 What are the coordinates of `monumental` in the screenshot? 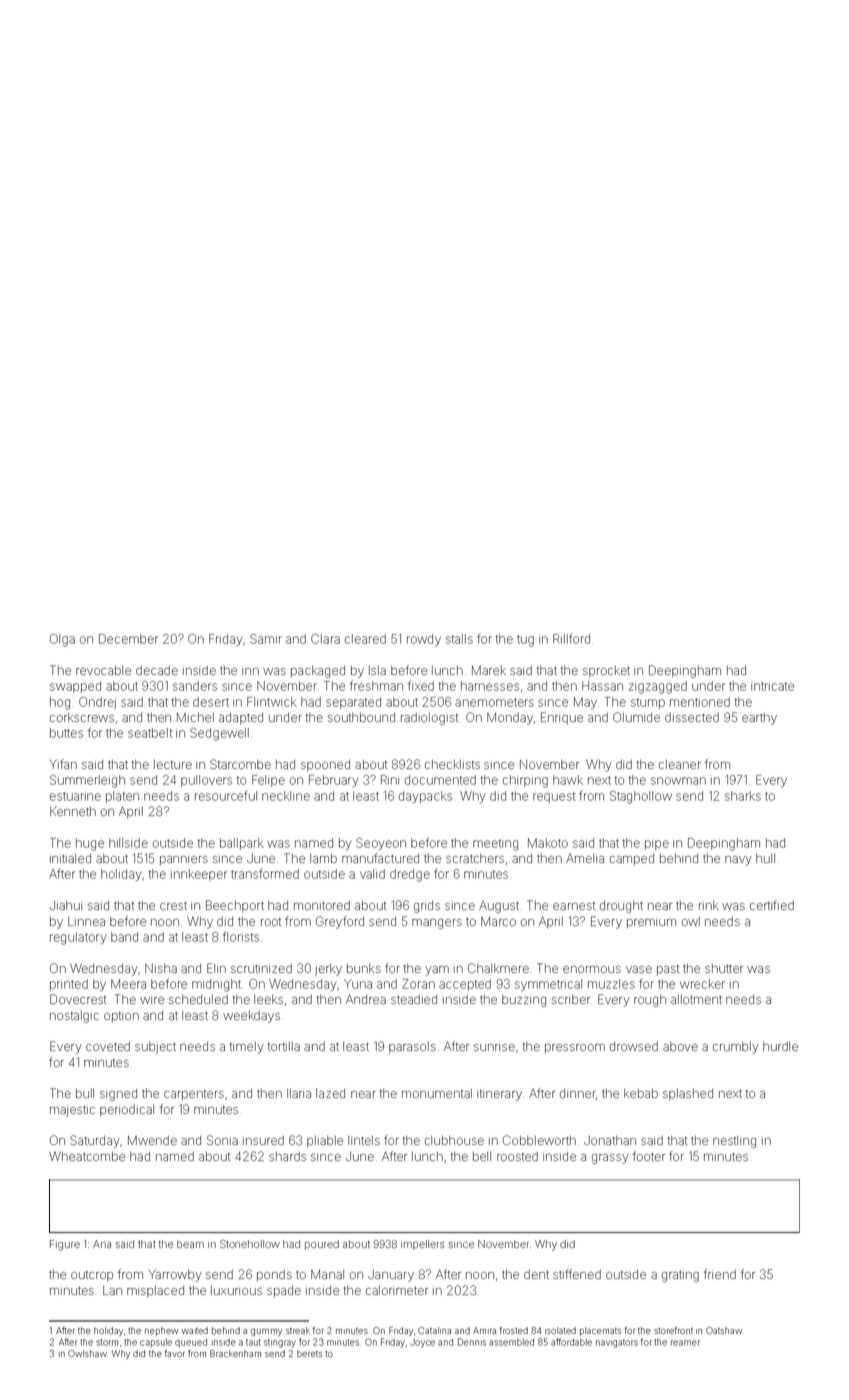 It's located at (437, 1093).
